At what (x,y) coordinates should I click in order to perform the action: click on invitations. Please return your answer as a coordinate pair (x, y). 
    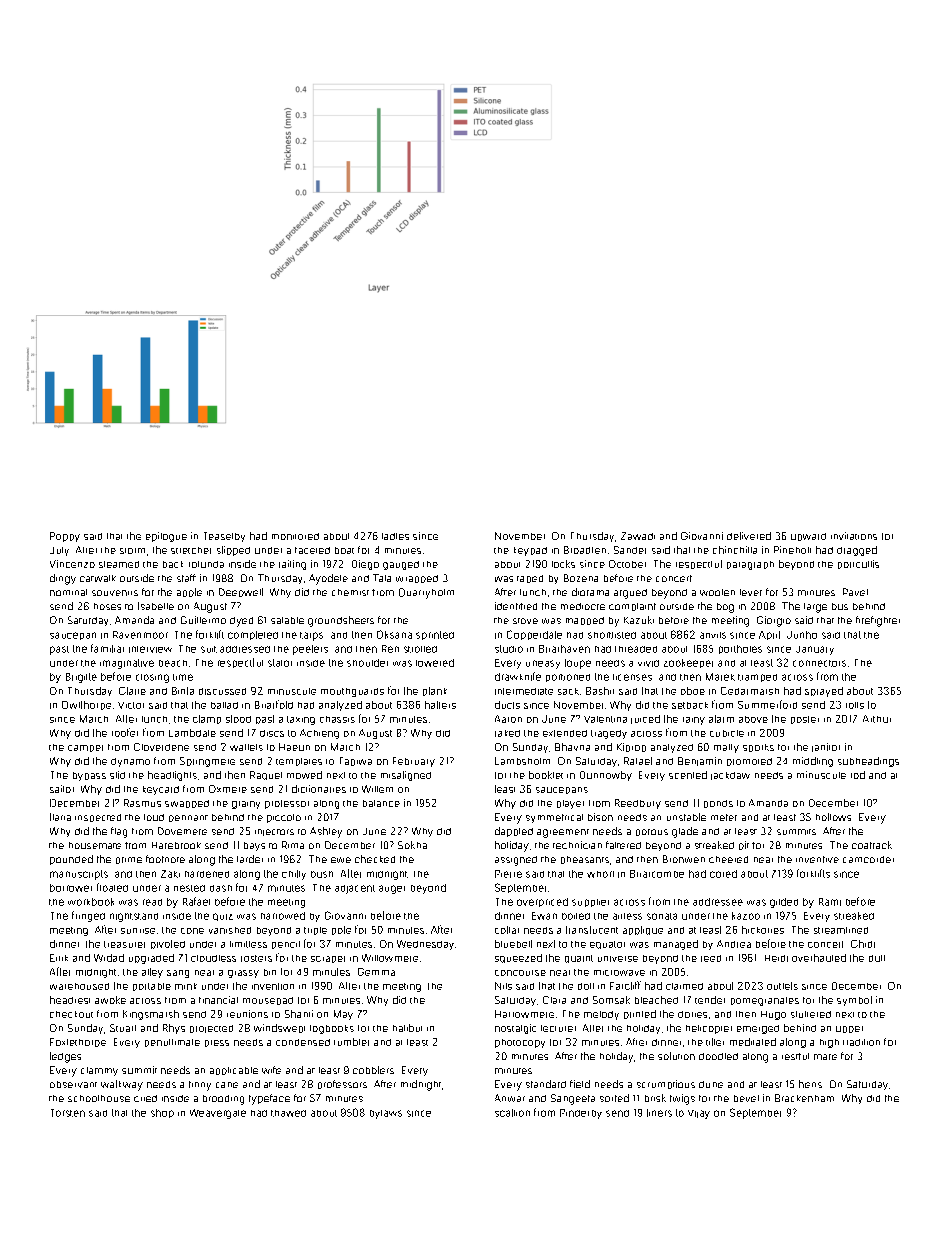
    Looking at the image, I should click on (854, 536).
